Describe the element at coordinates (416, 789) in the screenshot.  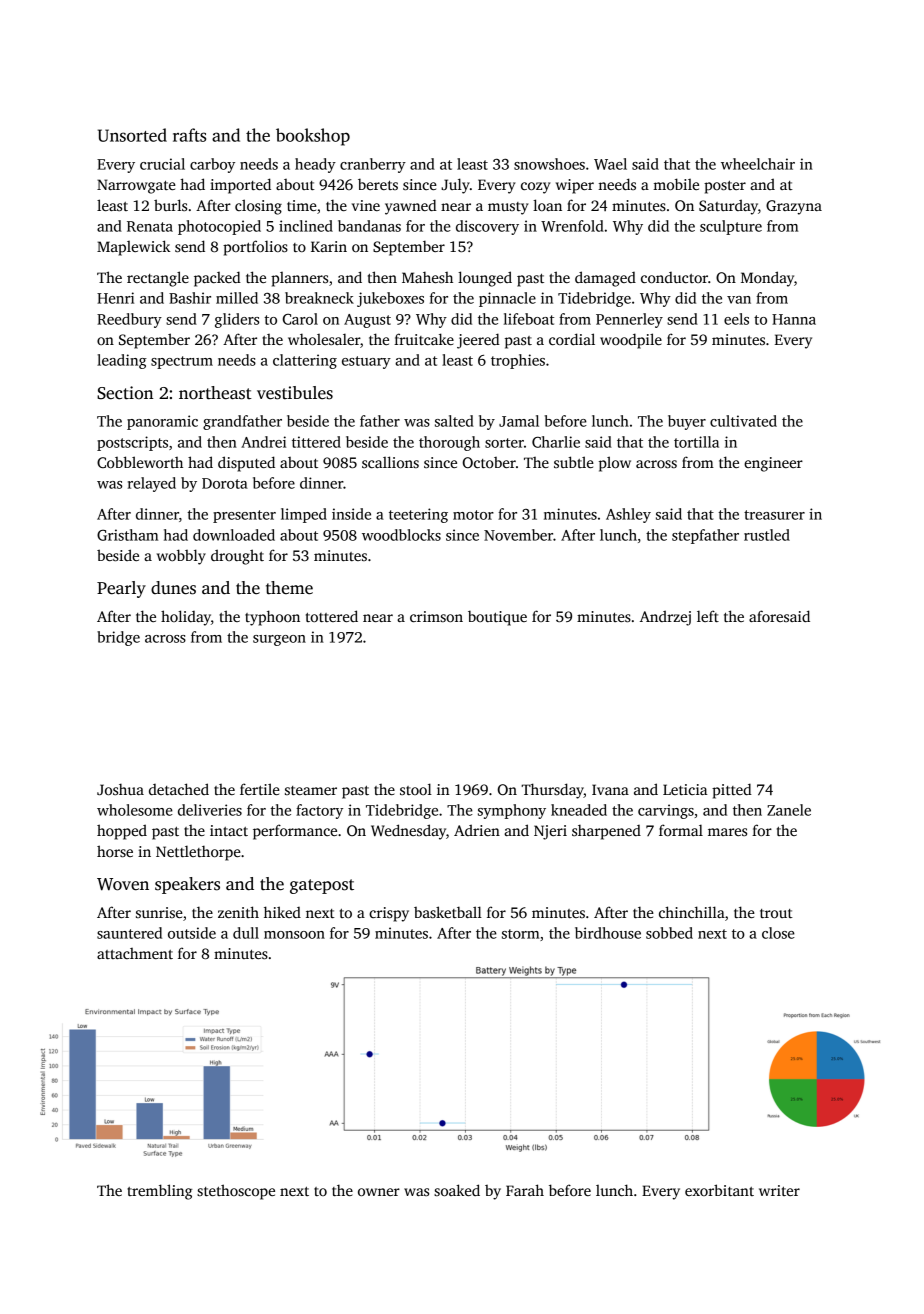
I see `stool` at that location.
